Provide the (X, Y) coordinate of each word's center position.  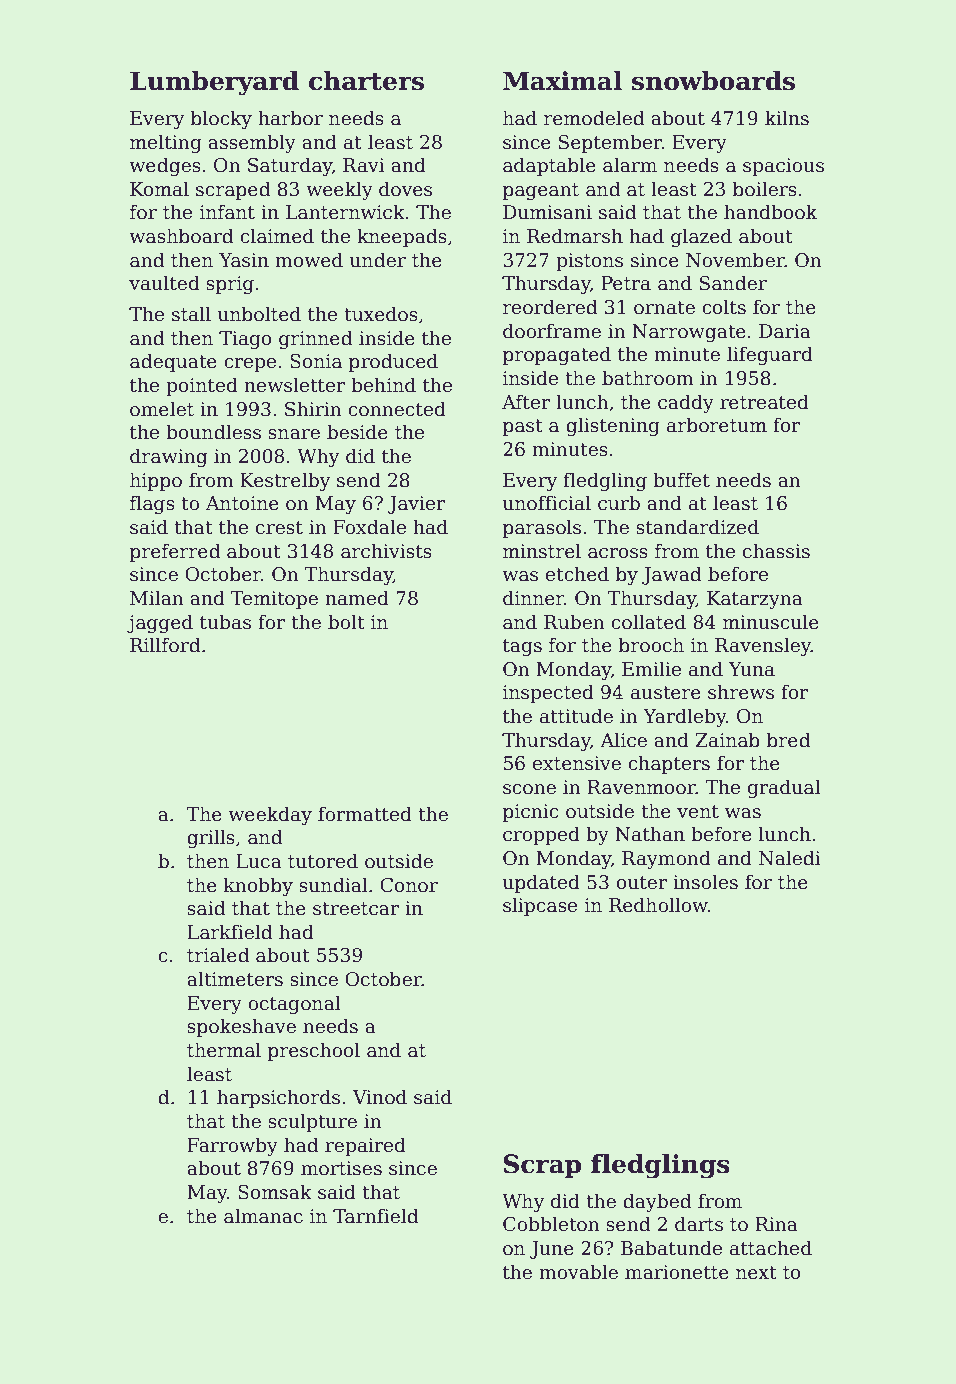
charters (366, 81)
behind (383, 385)
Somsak (275, 1192)
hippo (156, 481)
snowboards (713, 81)
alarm (630, 165)
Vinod (380, 1097)
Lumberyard (214, 83)
